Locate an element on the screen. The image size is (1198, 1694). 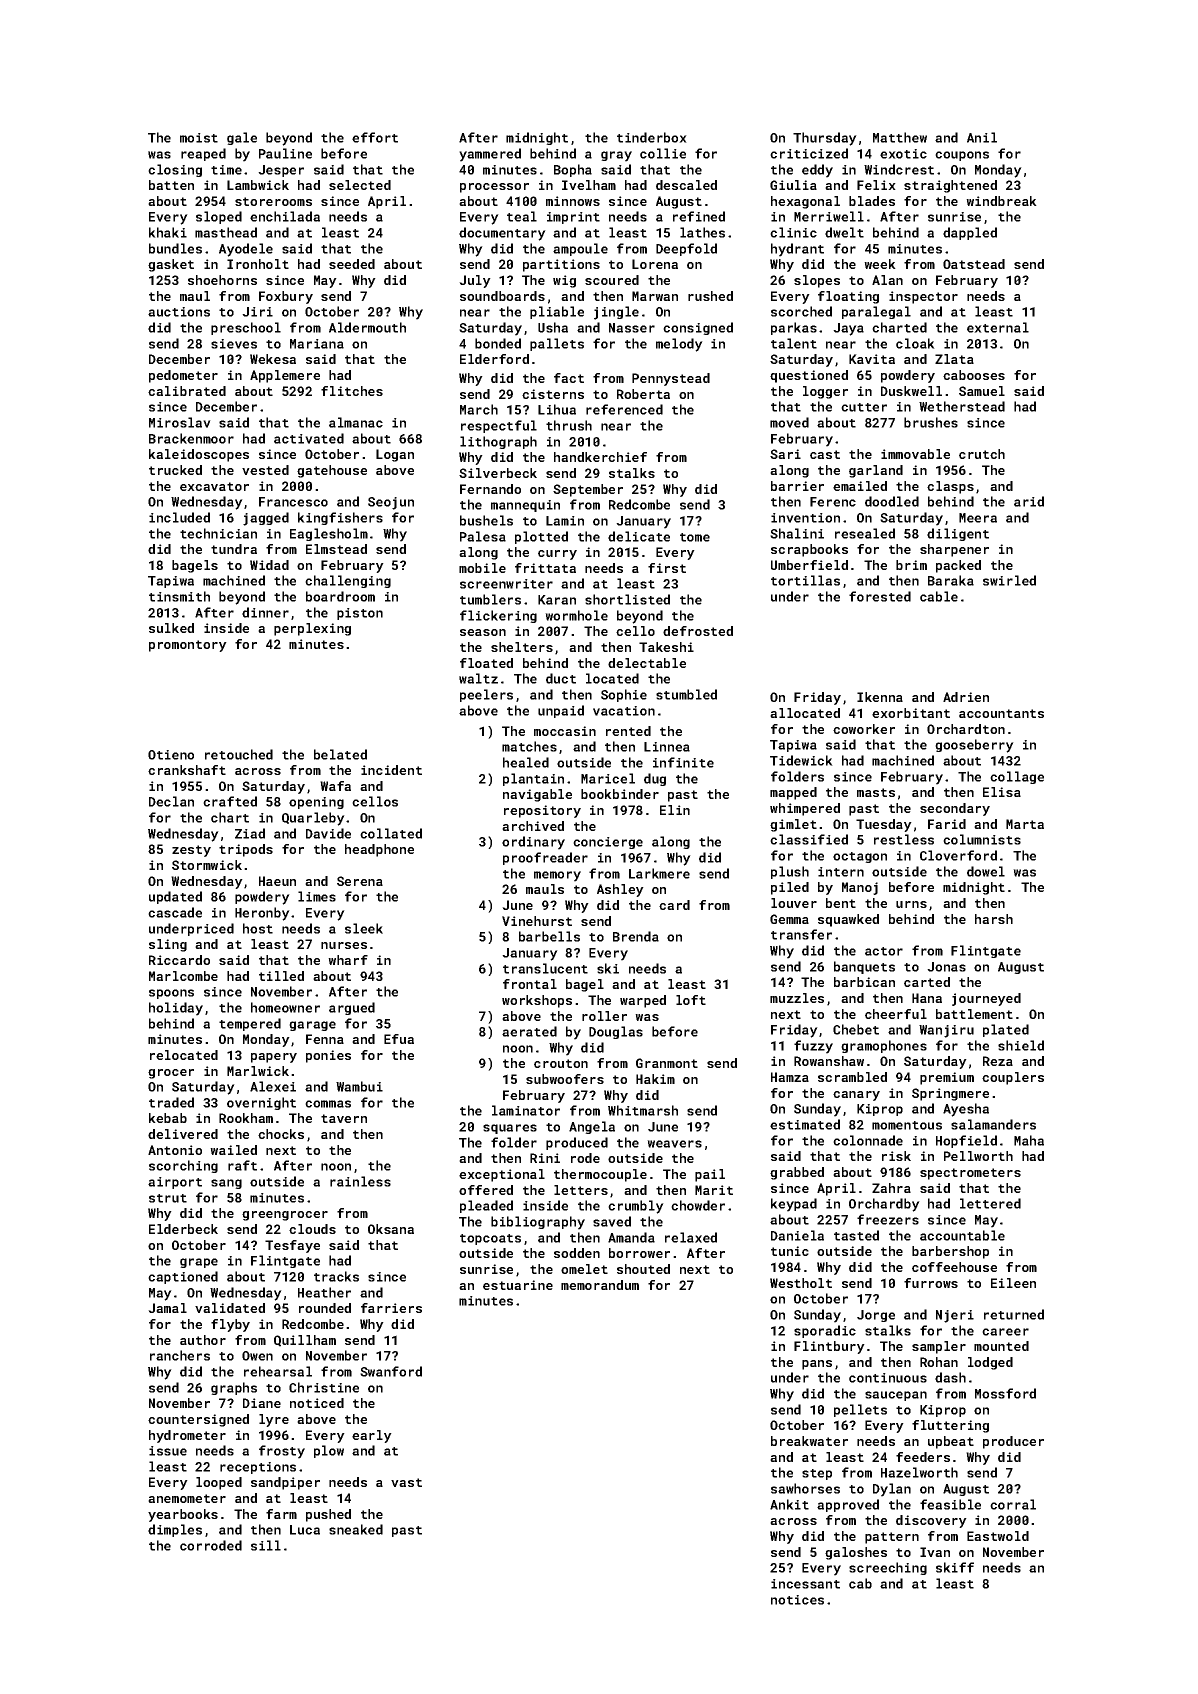
vast is located at coordinates (406, 1482).
